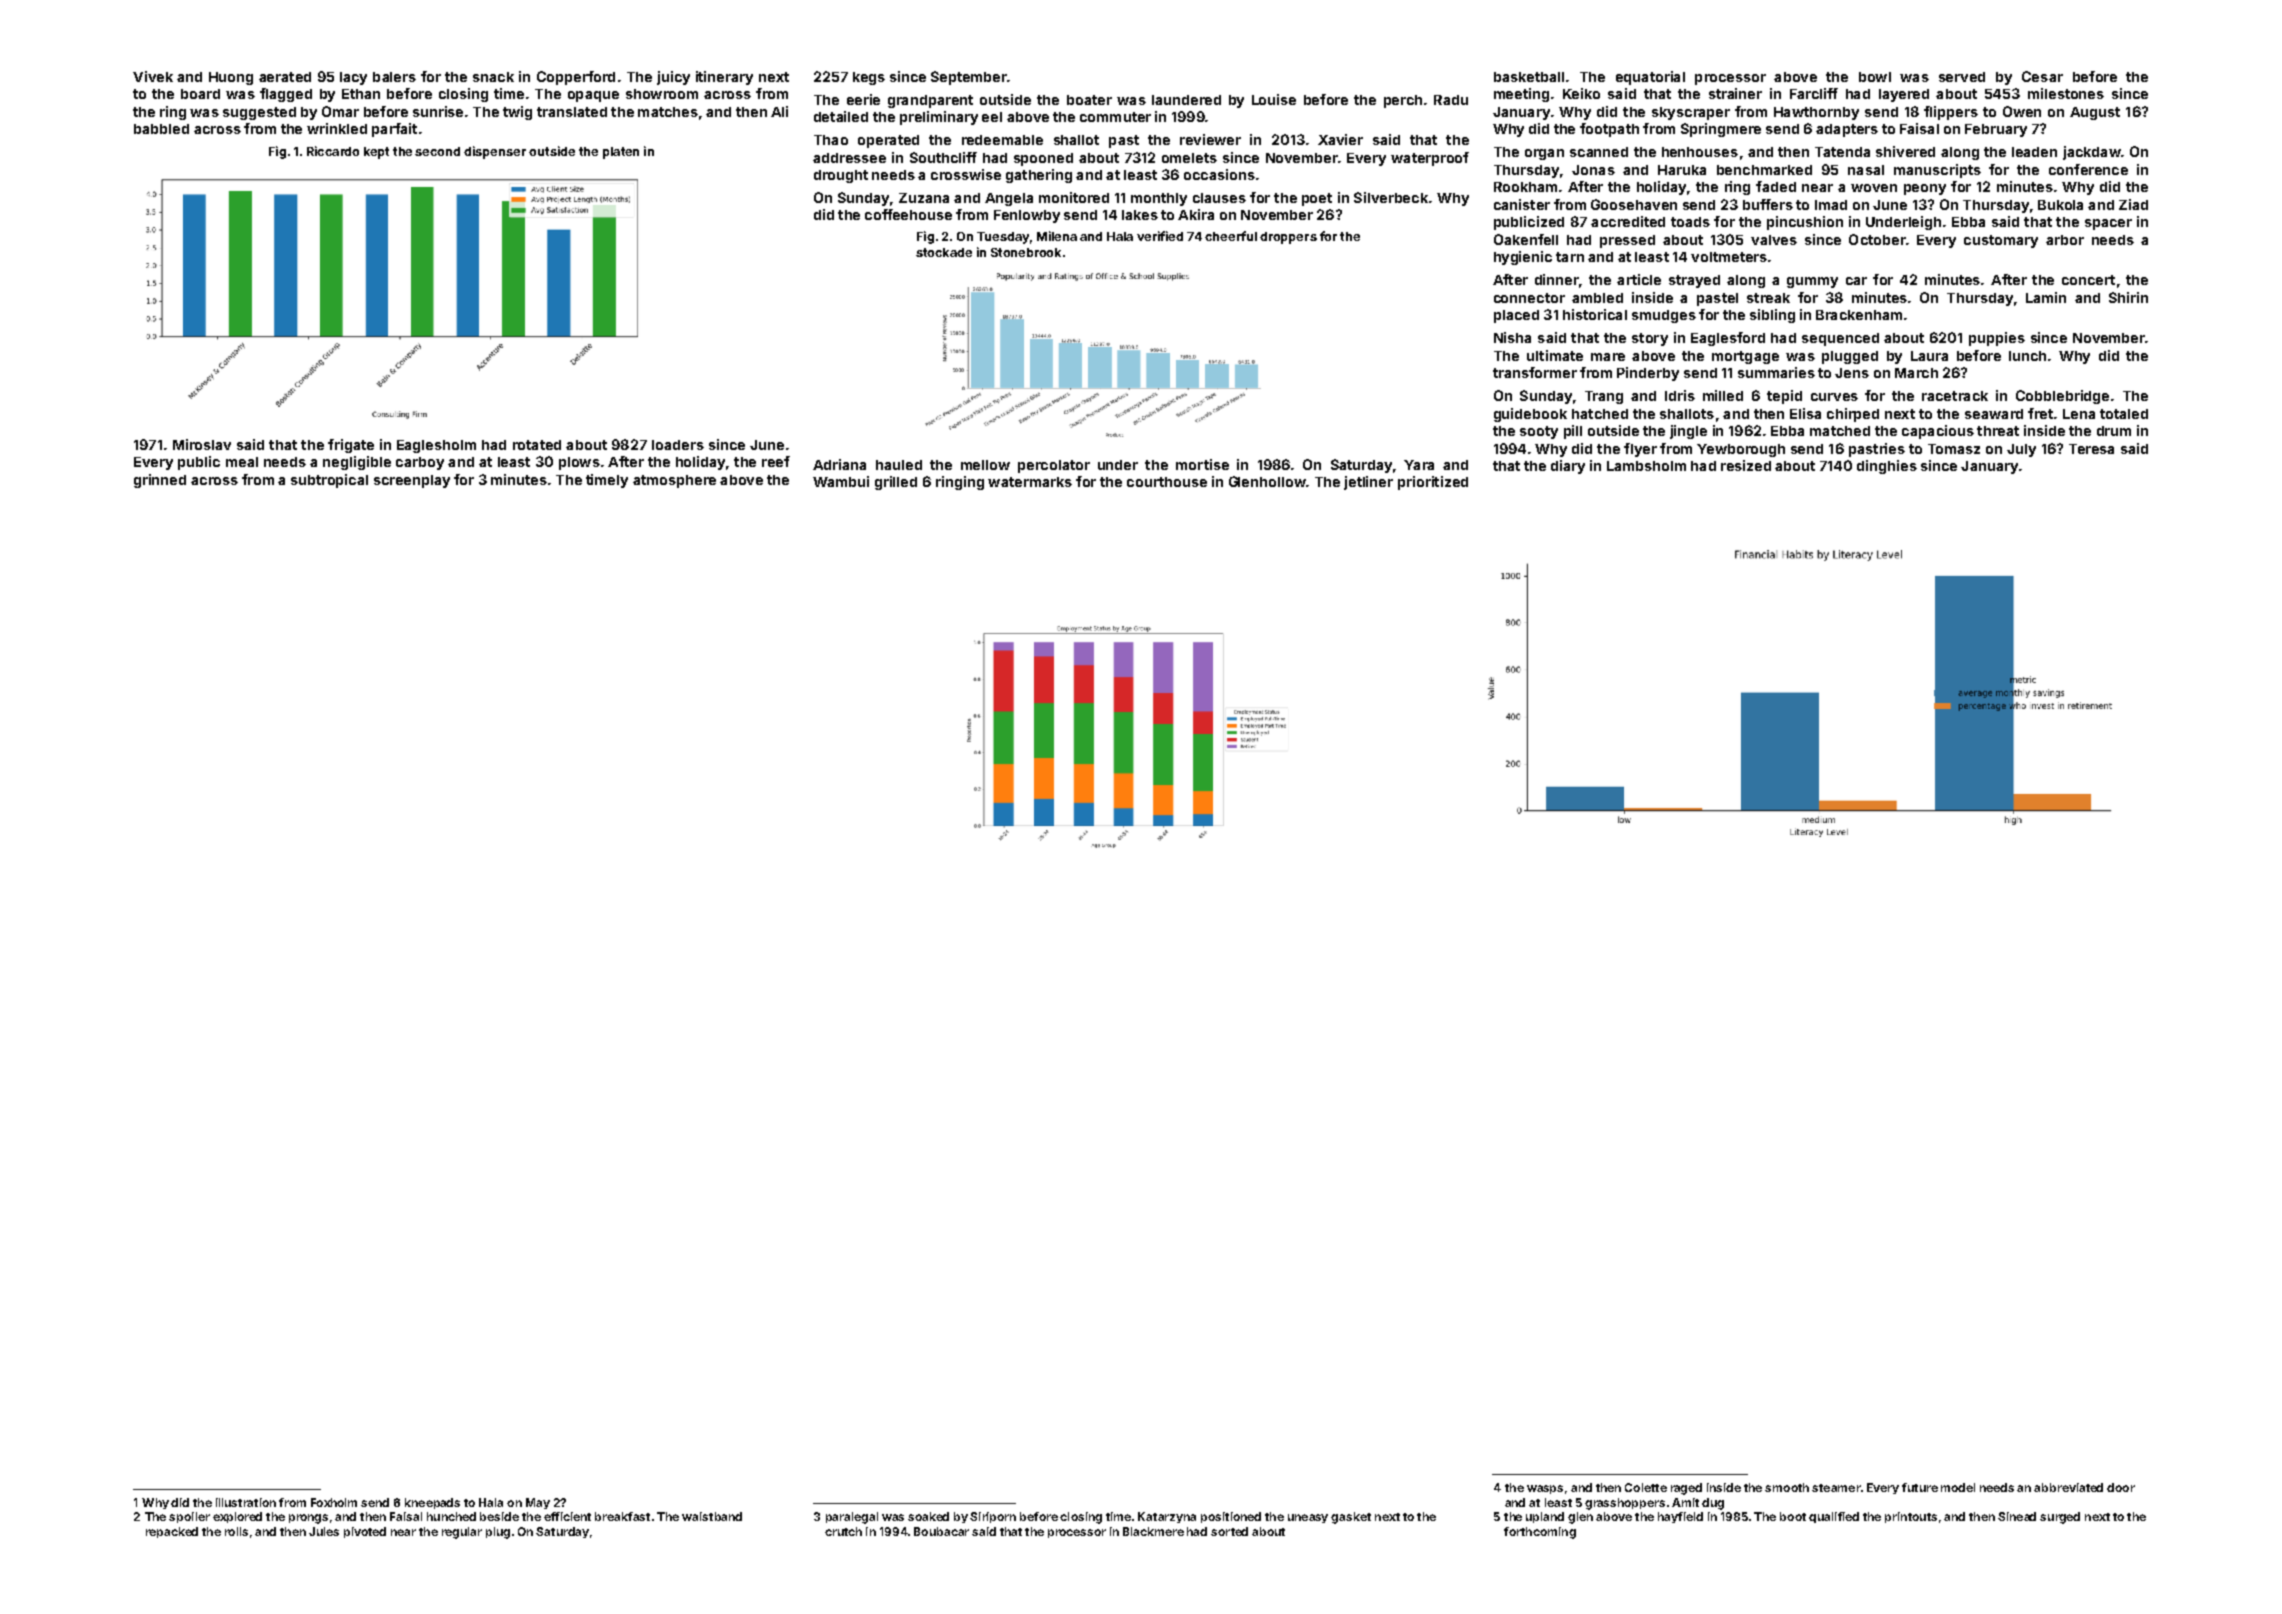  Describe the element at coordinates (246, 1502) in the screenshot. I see `illustration` at that location.
